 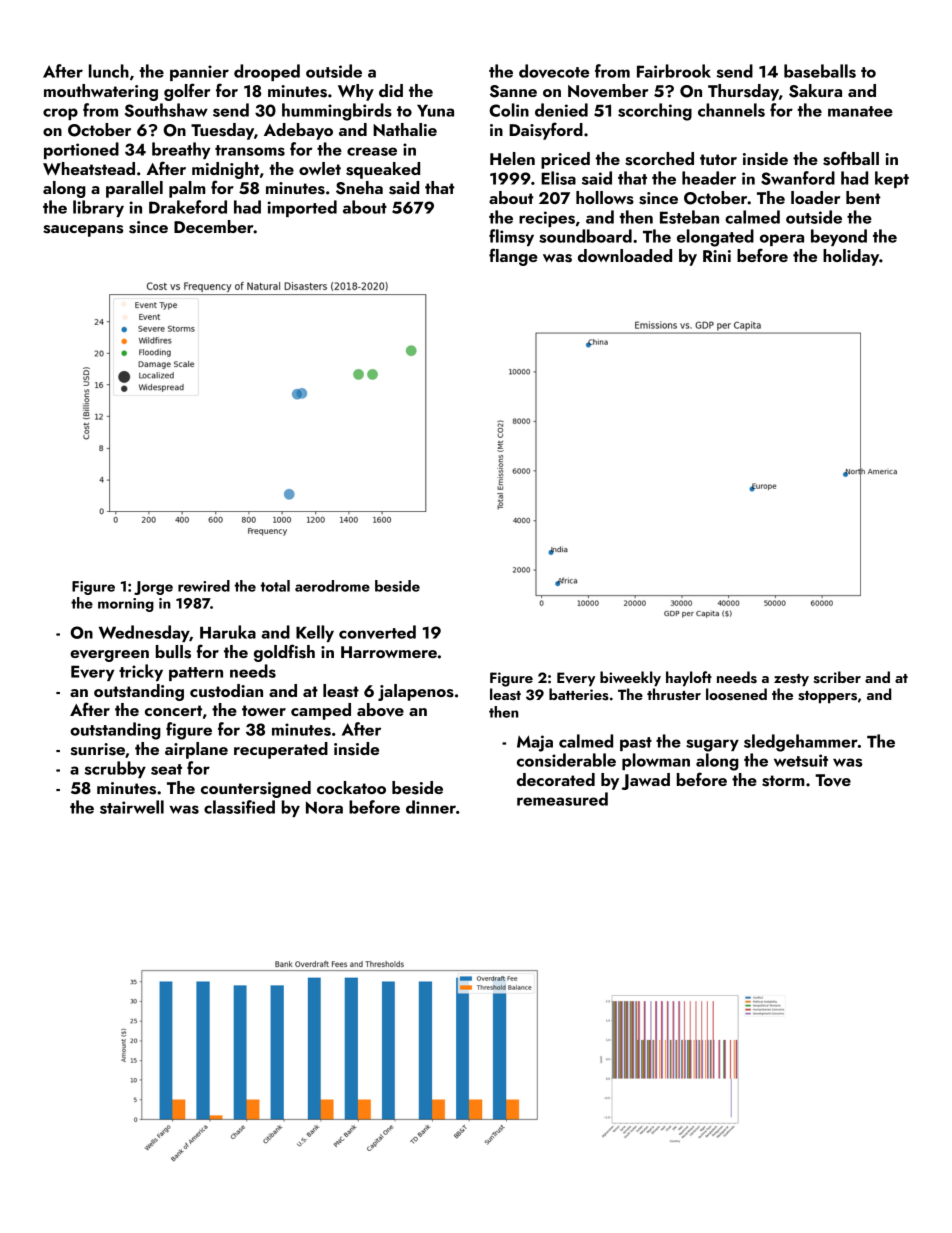 I want to click on dovecote, so click(x=554, y=71).
